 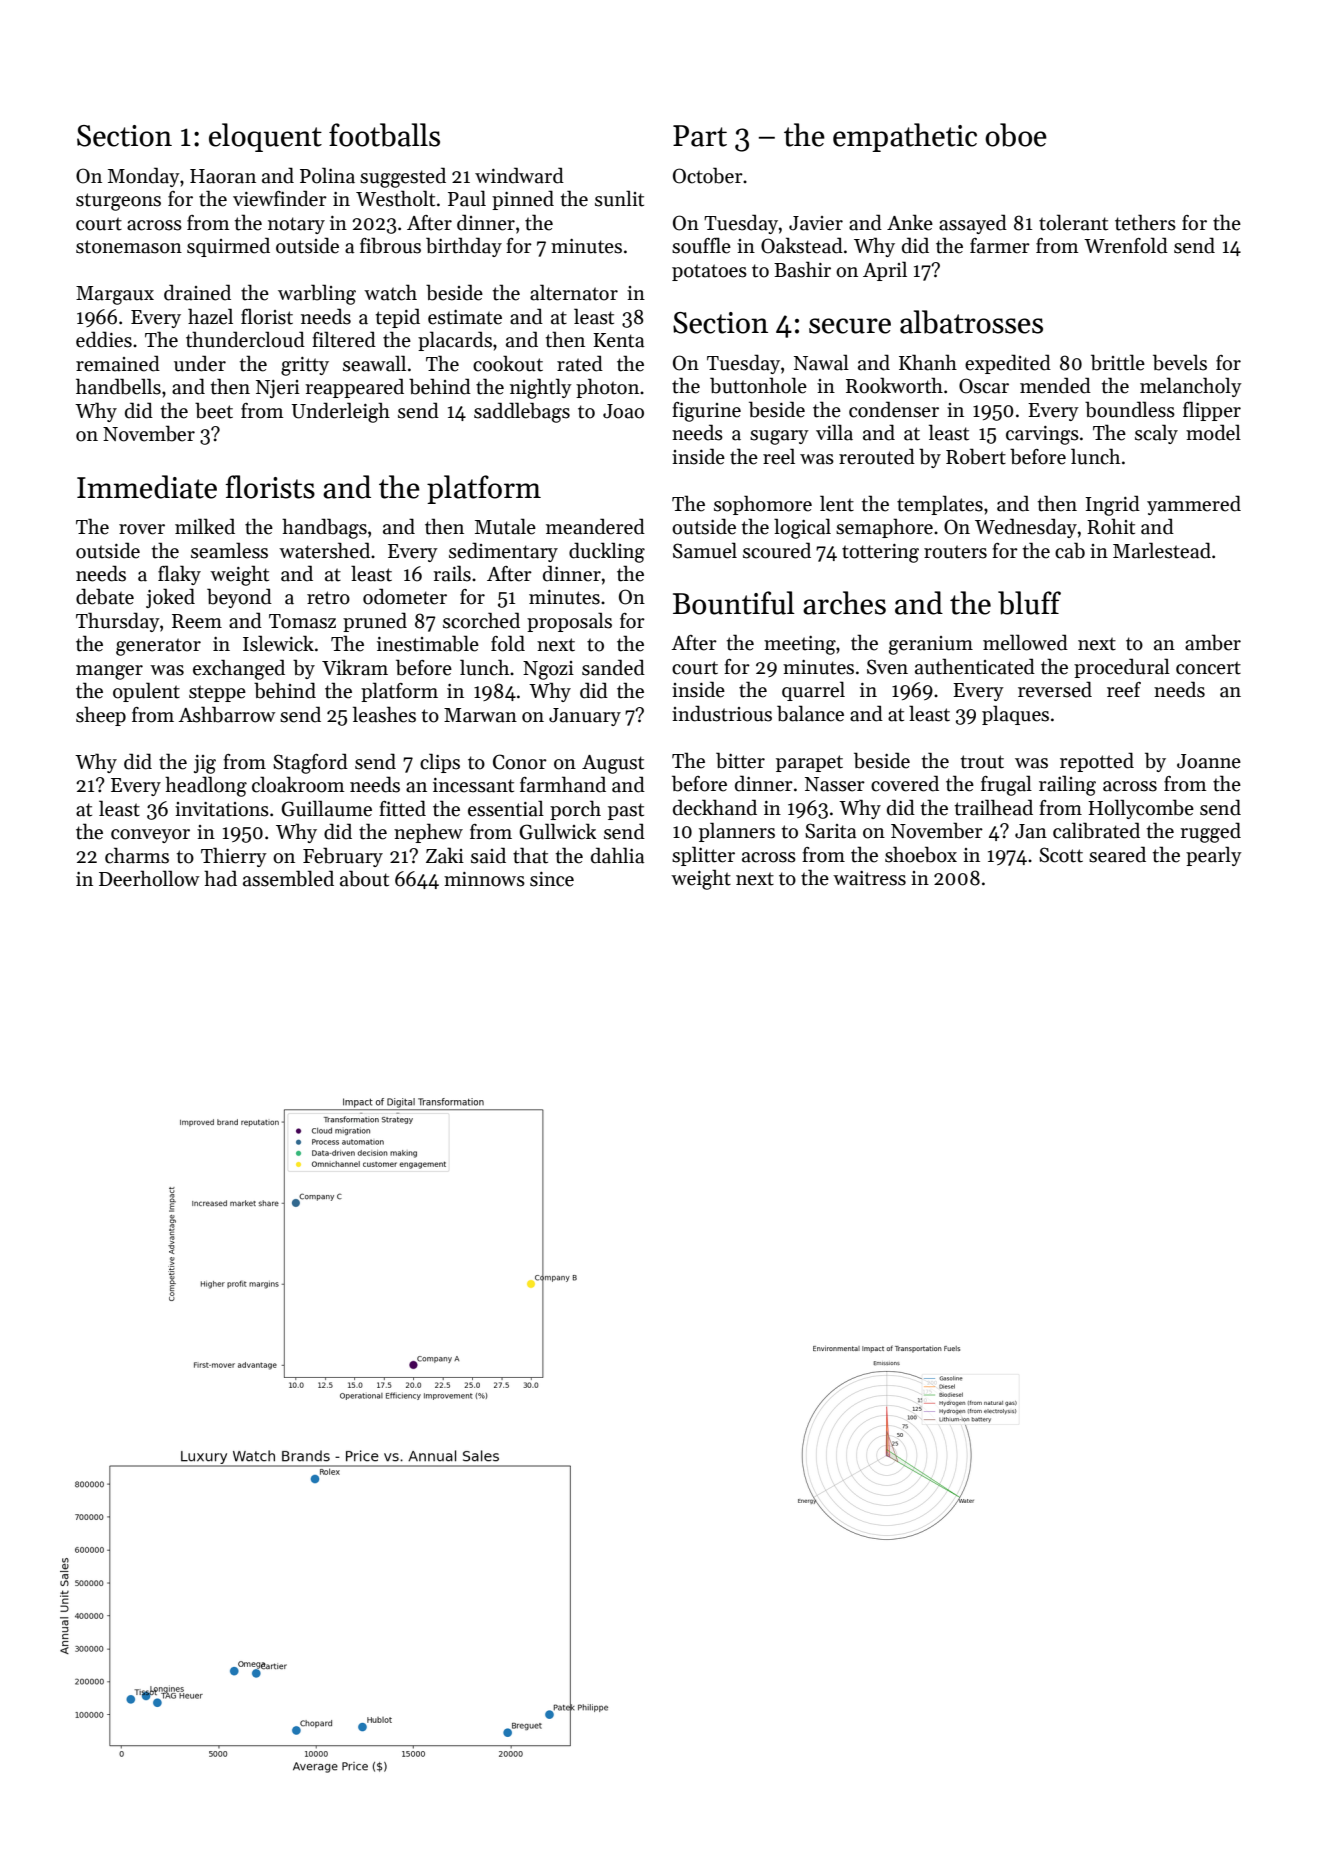 What do you see at coordinates (1210, 832) in the image?
I see `rugged` at bounding box center [1210, 832].
